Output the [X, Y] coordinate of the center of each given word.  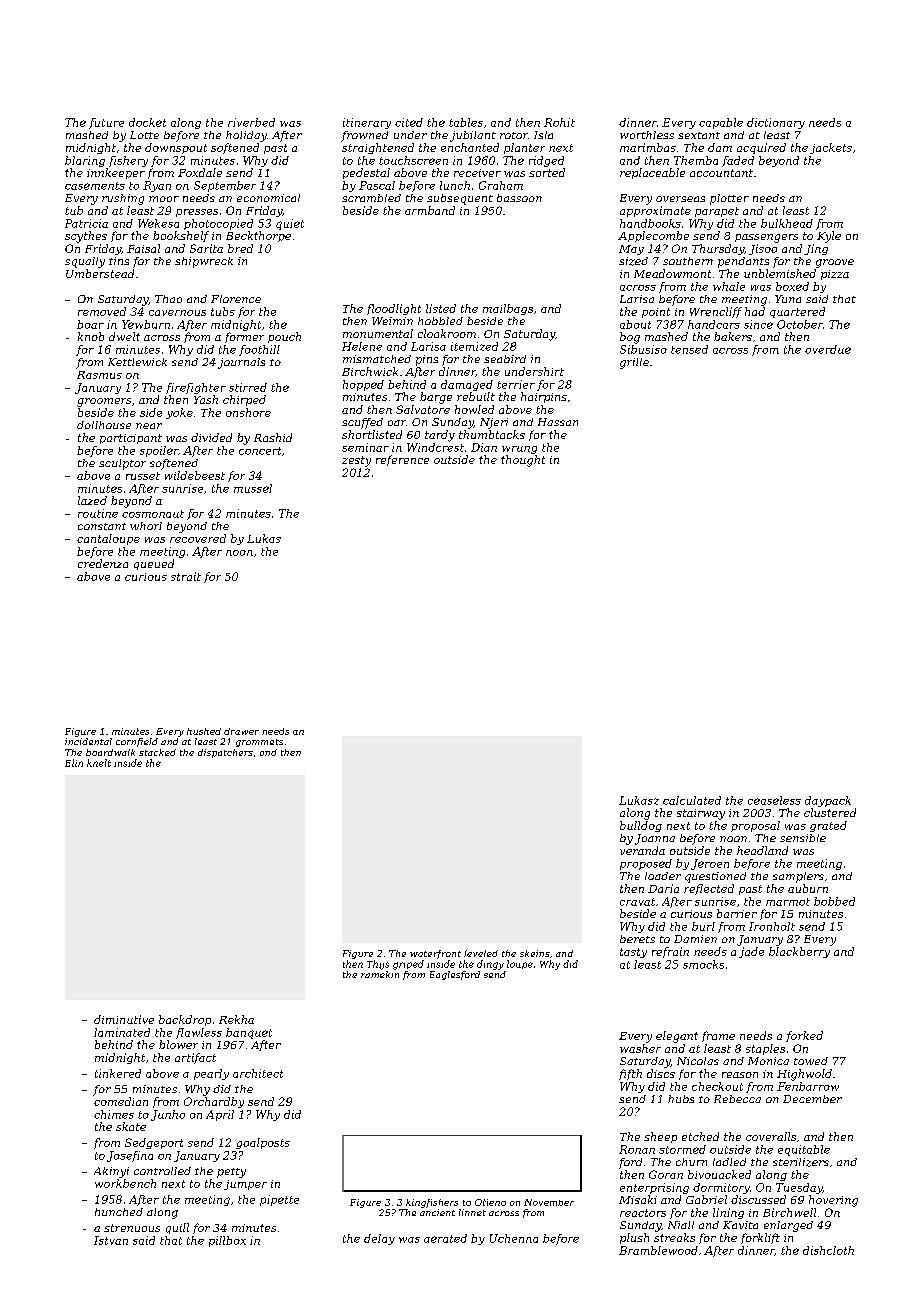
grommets [259, 743]
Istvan [111, 1240]
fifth [630, 1074]
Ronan [637, 1149]
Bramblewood [658, 1250]
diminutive [124, 1019]
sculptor [122, 464]
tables [466, 122]
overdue [828, 349]
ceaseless [774, 800]
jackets [831, 148]
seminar [365, 447]
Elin [74, 763]
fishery [128, 161]
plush [634, 1238]
